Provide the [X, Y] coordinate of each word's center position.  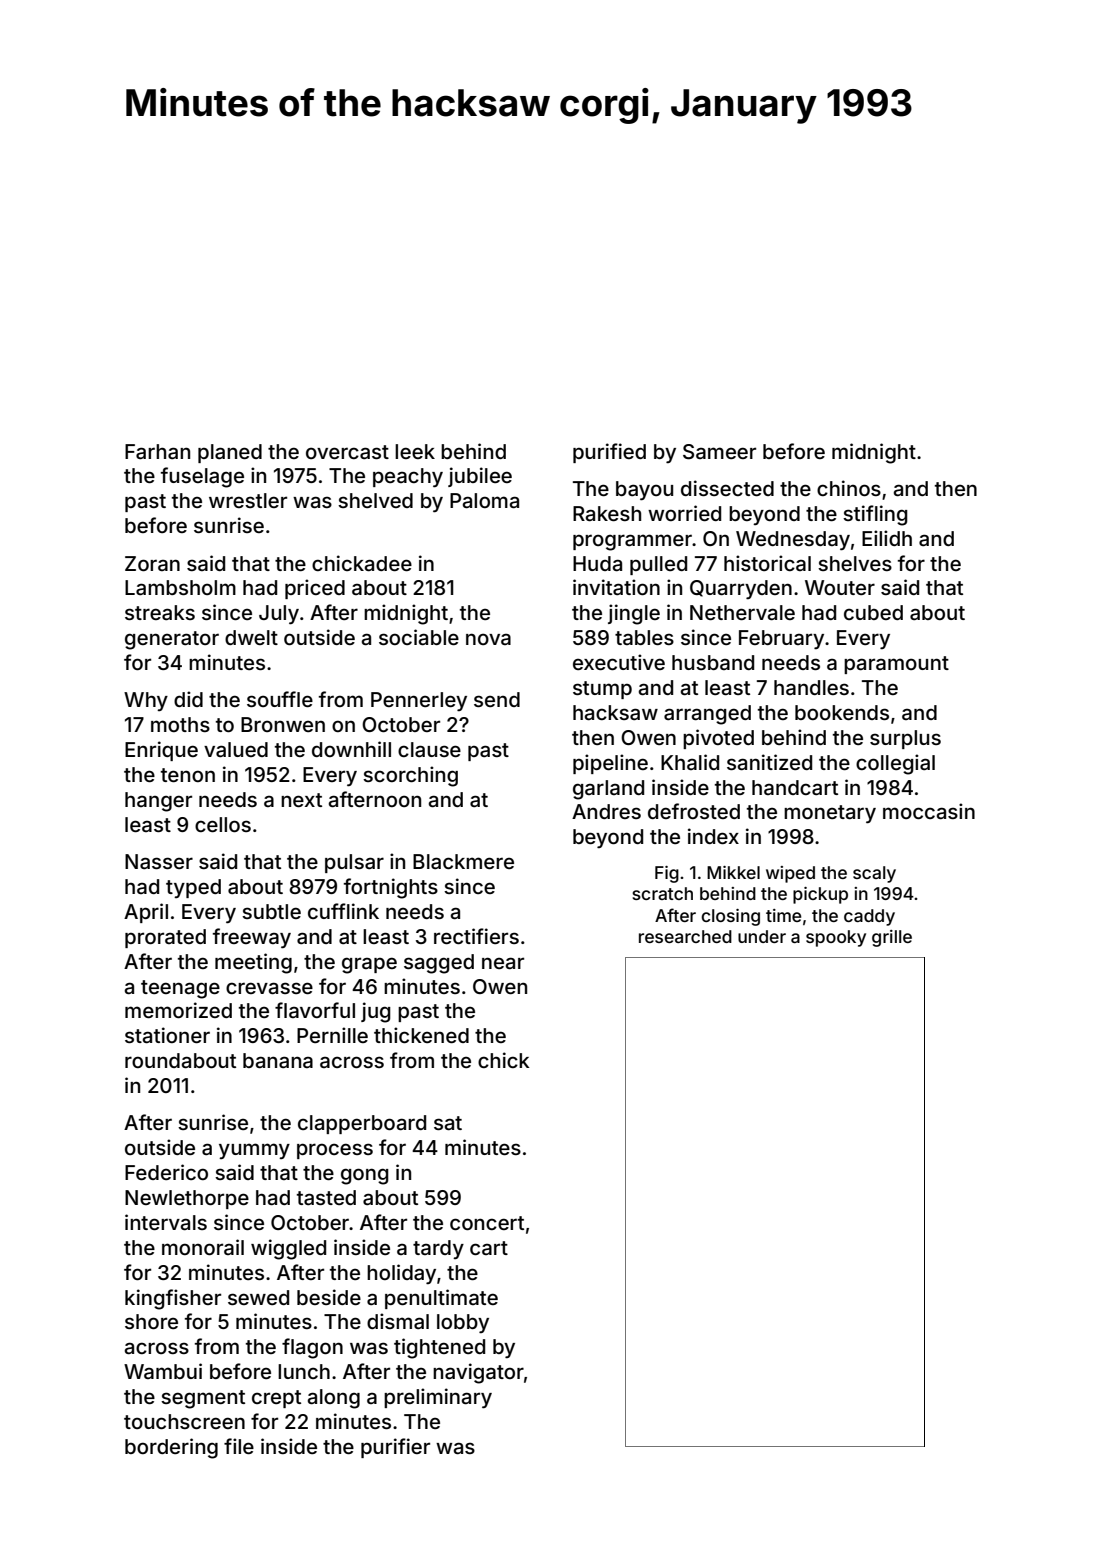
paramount [896, 665]
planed [230, 453]
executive [619, 662]
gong [365, 1176]
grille [892, 938]
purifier [395, 1448]
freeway [252, 938]
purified [609, 453]
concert [487, 1223]
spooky [836, 938]
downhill [351, 749]
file [239, 1446]
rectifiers [476, 936]
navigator [478, 1373]
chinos [849, 488]
